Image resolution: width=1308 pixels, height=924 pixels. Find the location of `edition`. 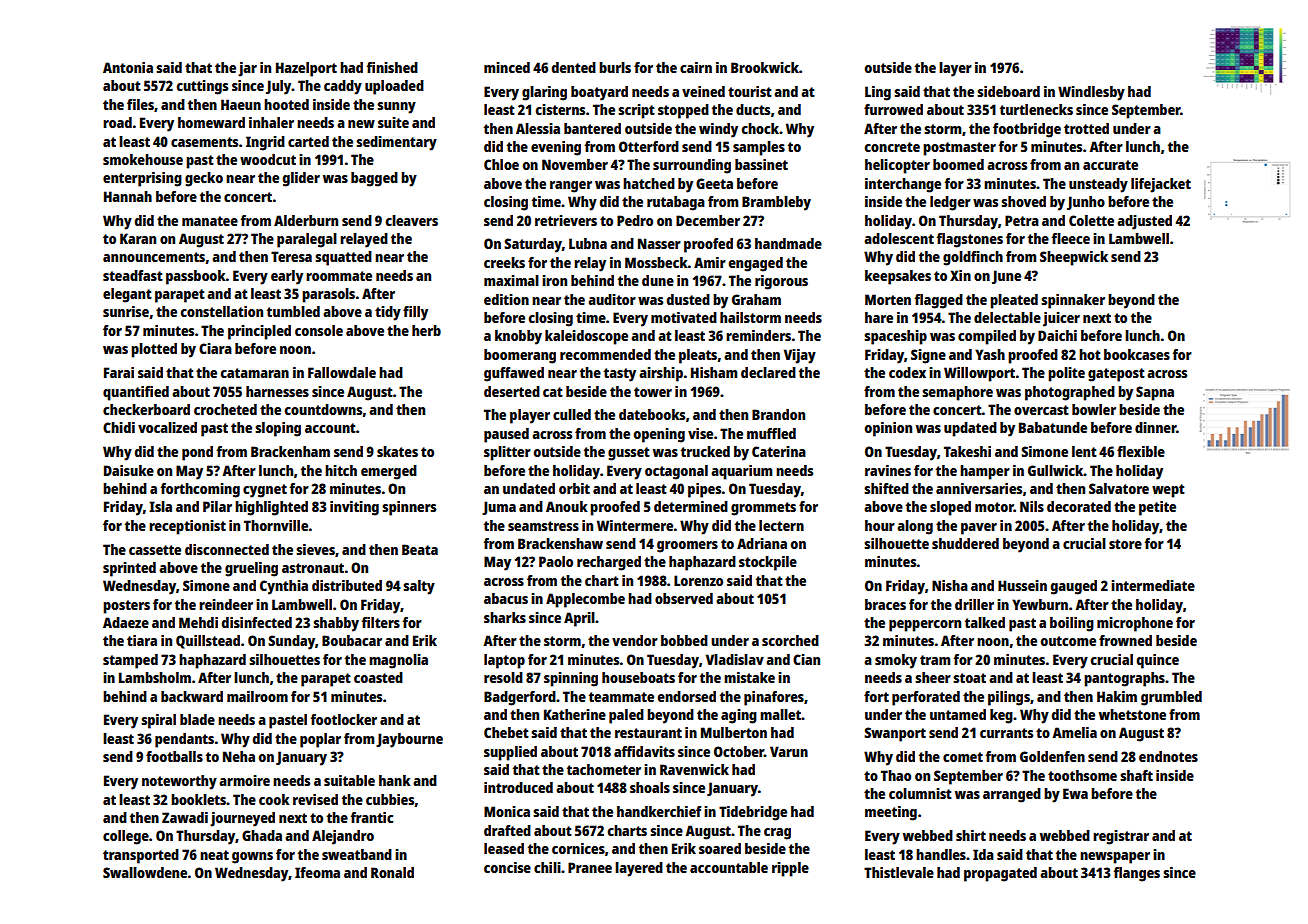

edition is located at coordinates (506, 299).
